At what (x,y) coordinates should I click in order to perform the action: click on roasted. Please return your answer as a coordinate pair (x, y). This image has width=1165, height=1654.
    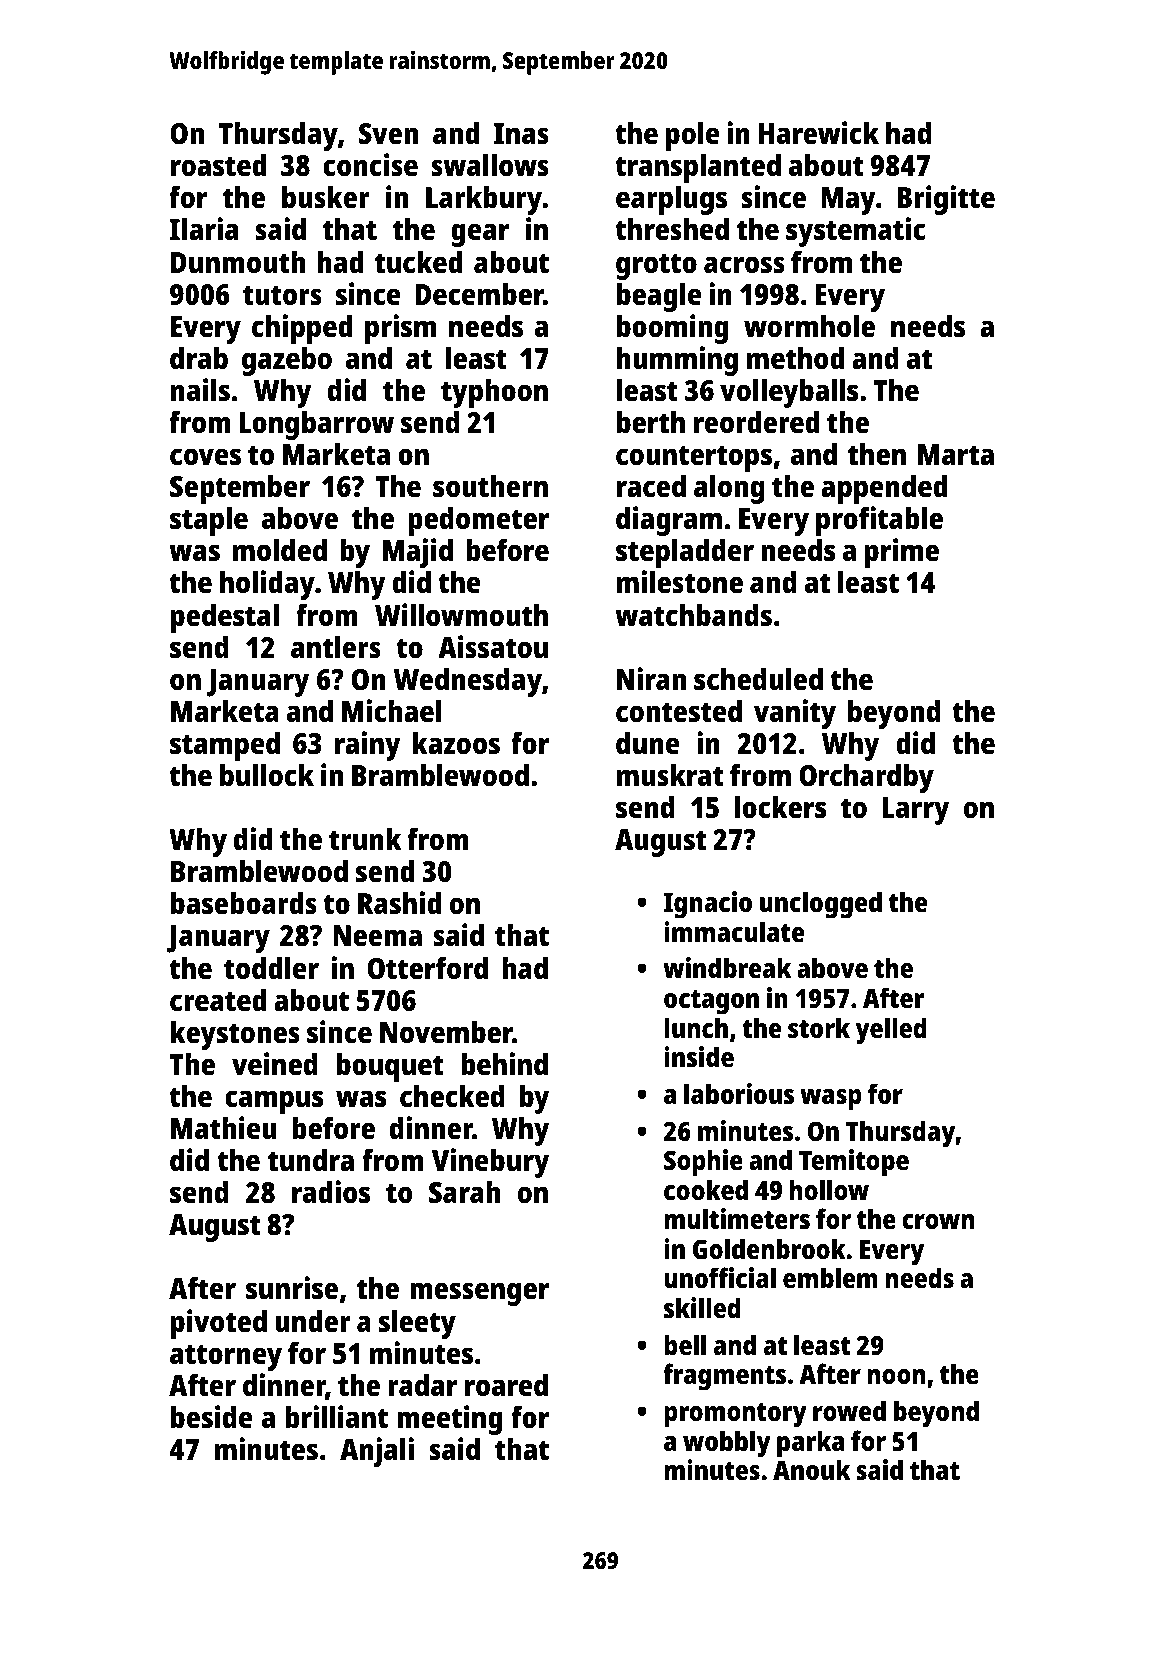
    Looking at the image, I should click on (218, 165).
